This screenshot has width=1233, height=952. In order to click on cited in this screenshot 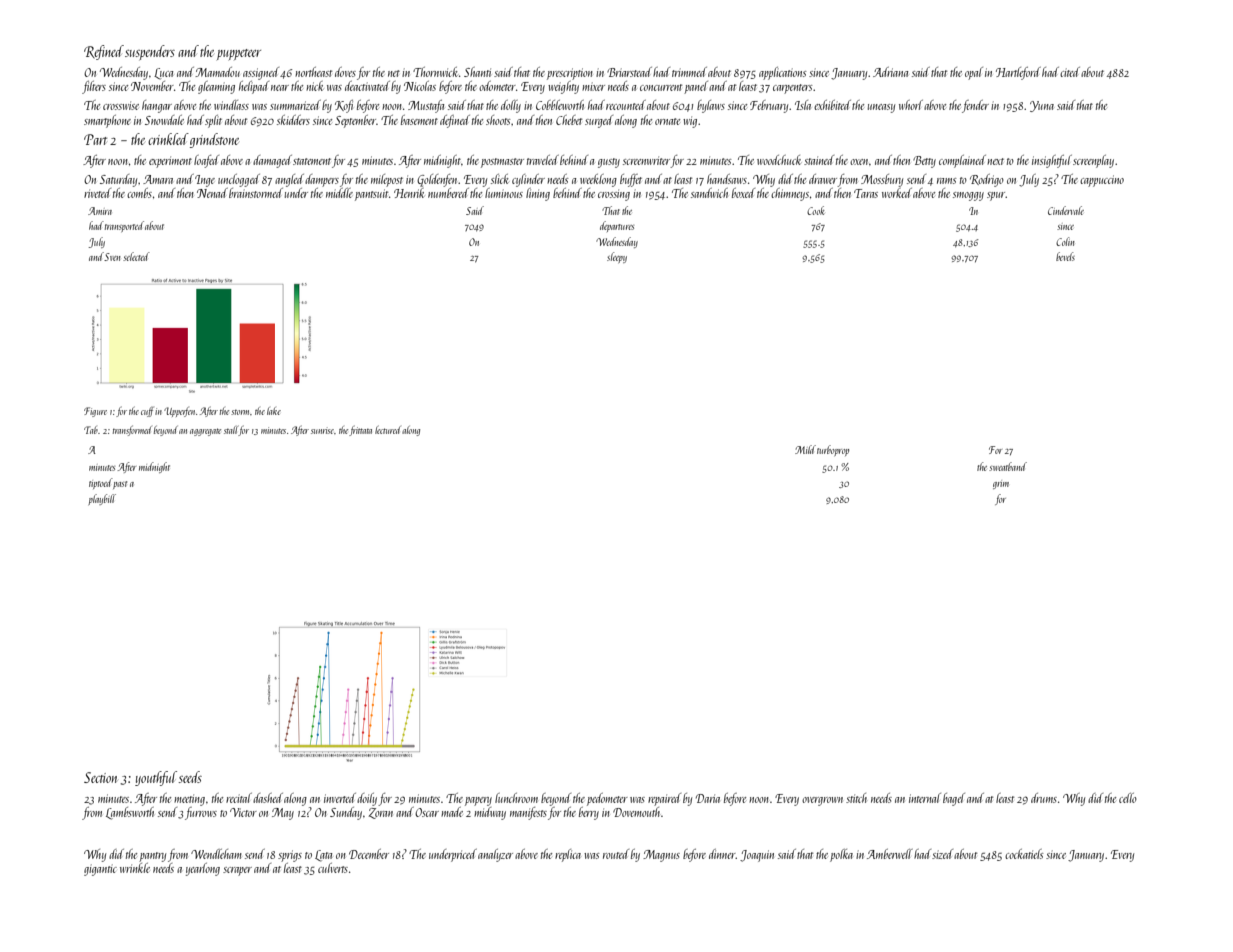, I will do `click(1070, 72)`.
